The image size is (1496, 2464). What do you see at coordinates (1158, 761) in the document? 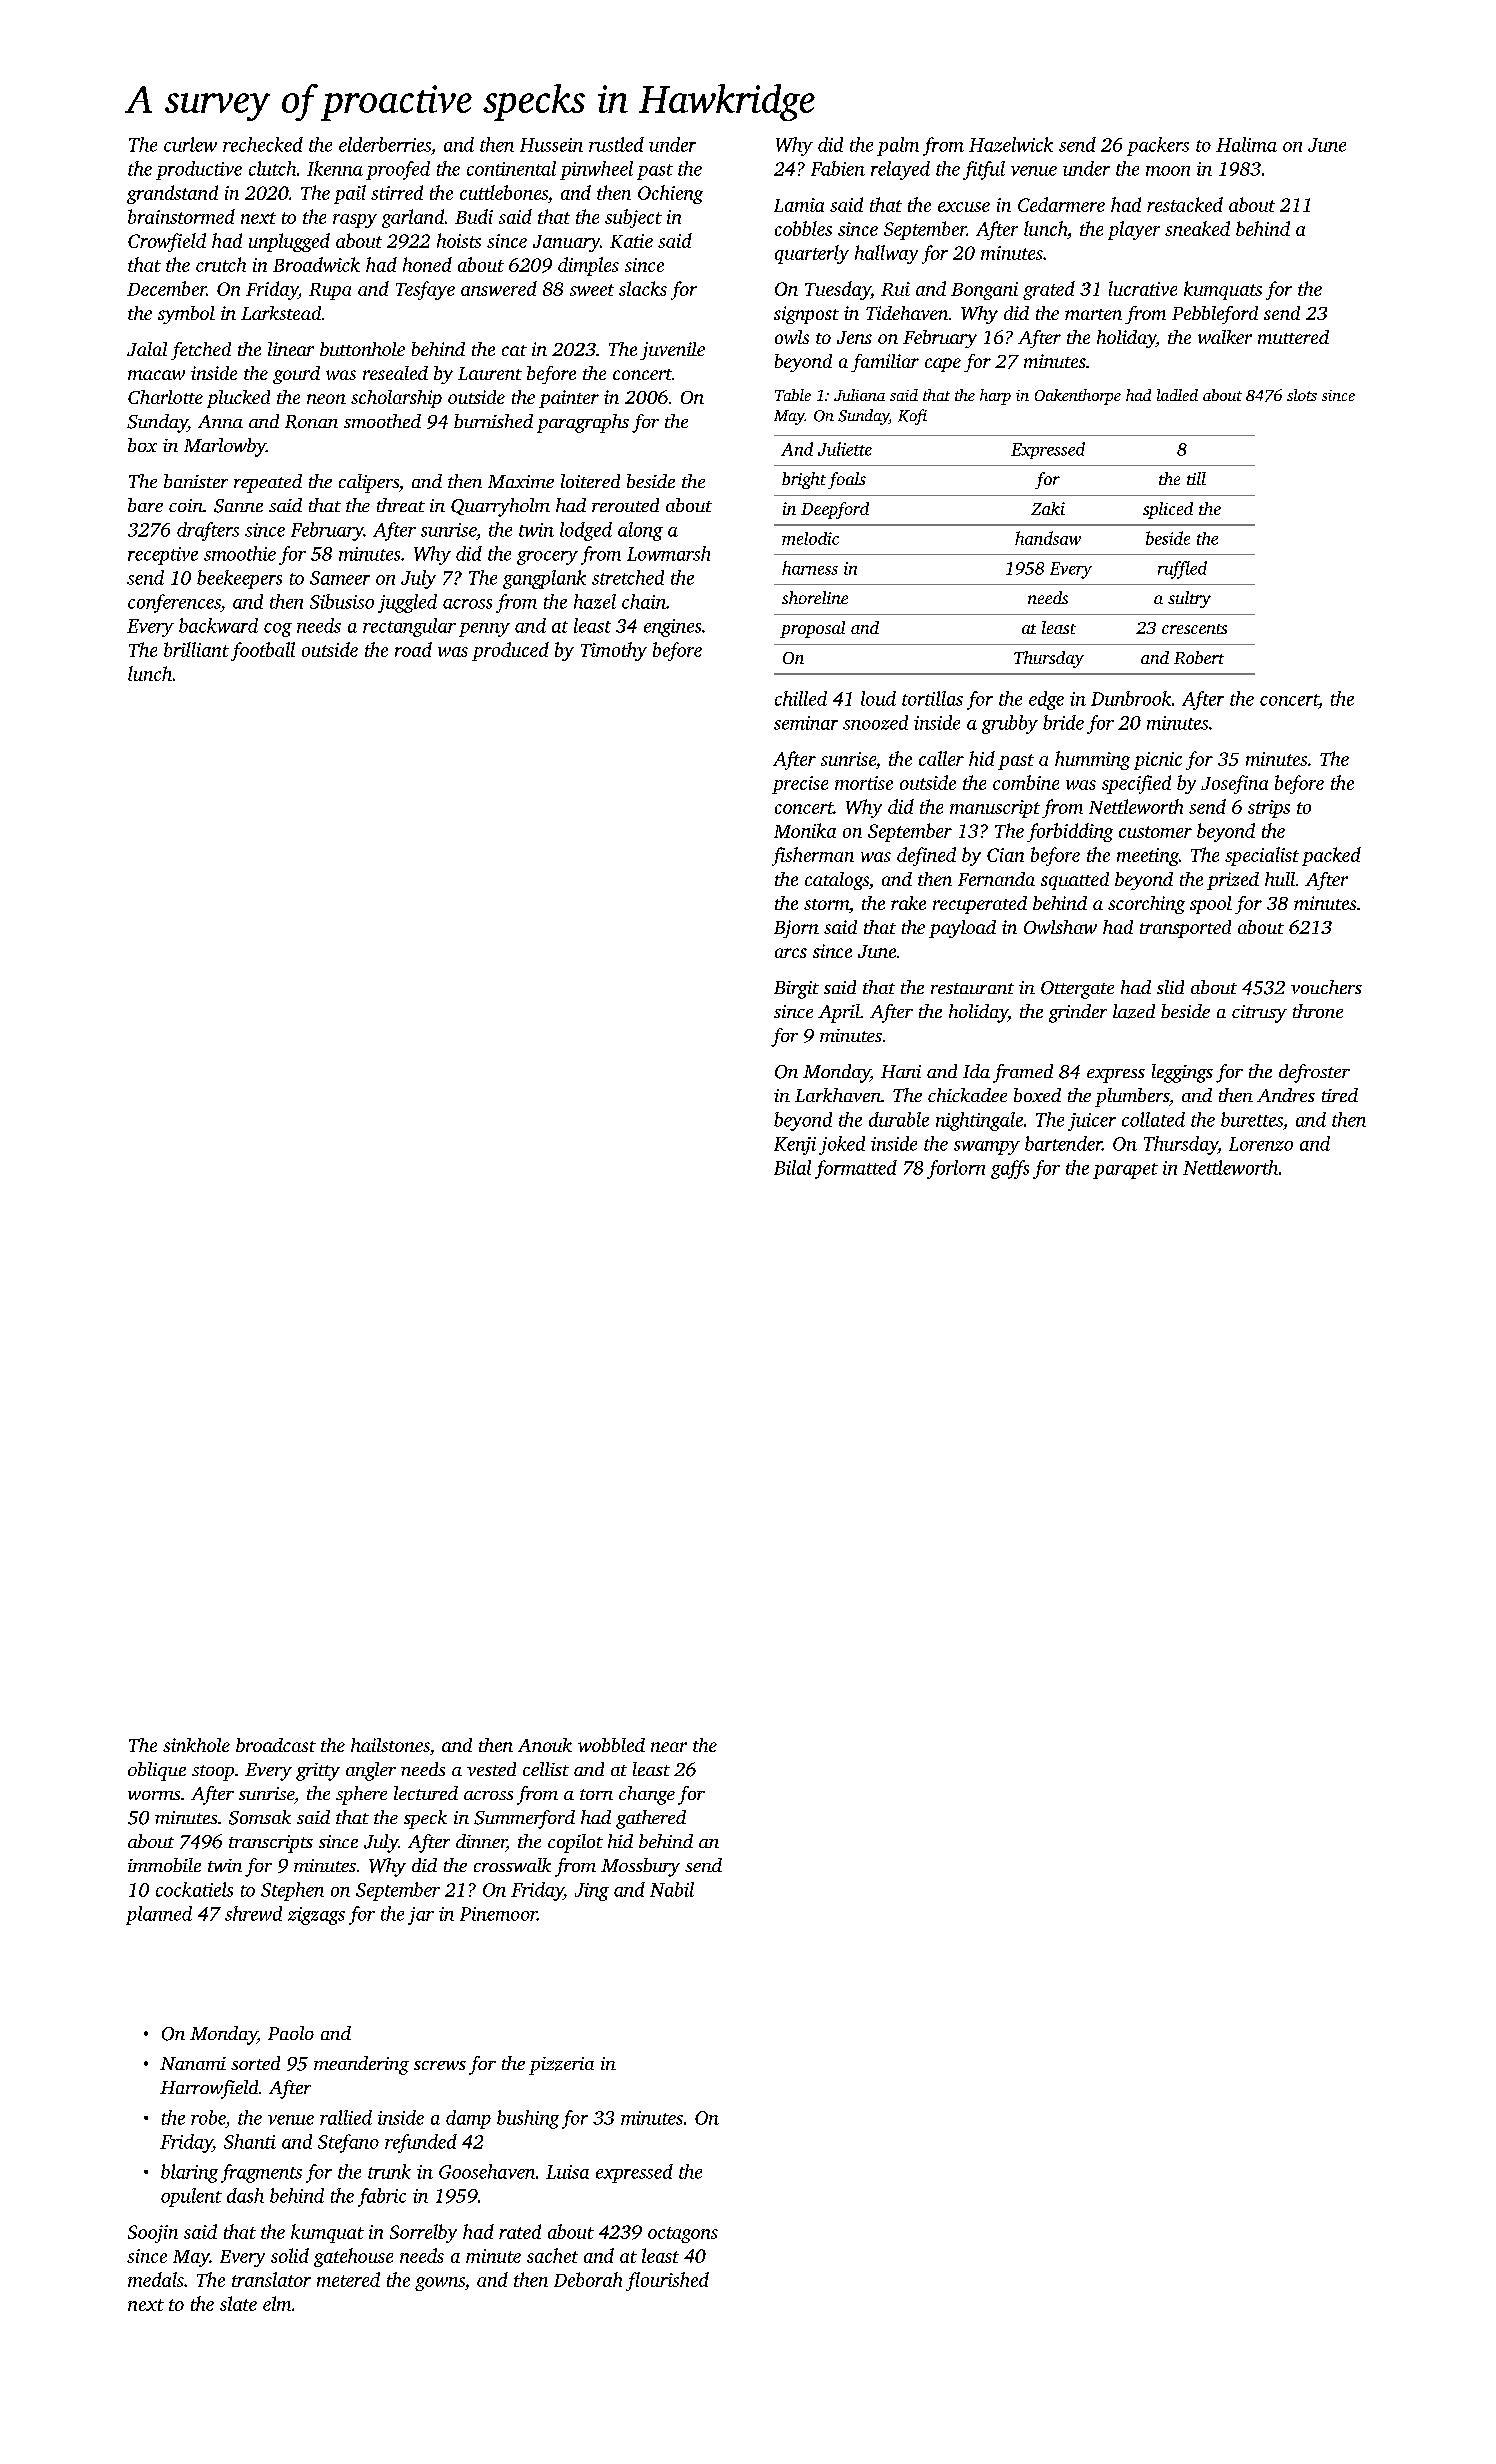
I see `picnic` at bounding box center [1158, 761].
